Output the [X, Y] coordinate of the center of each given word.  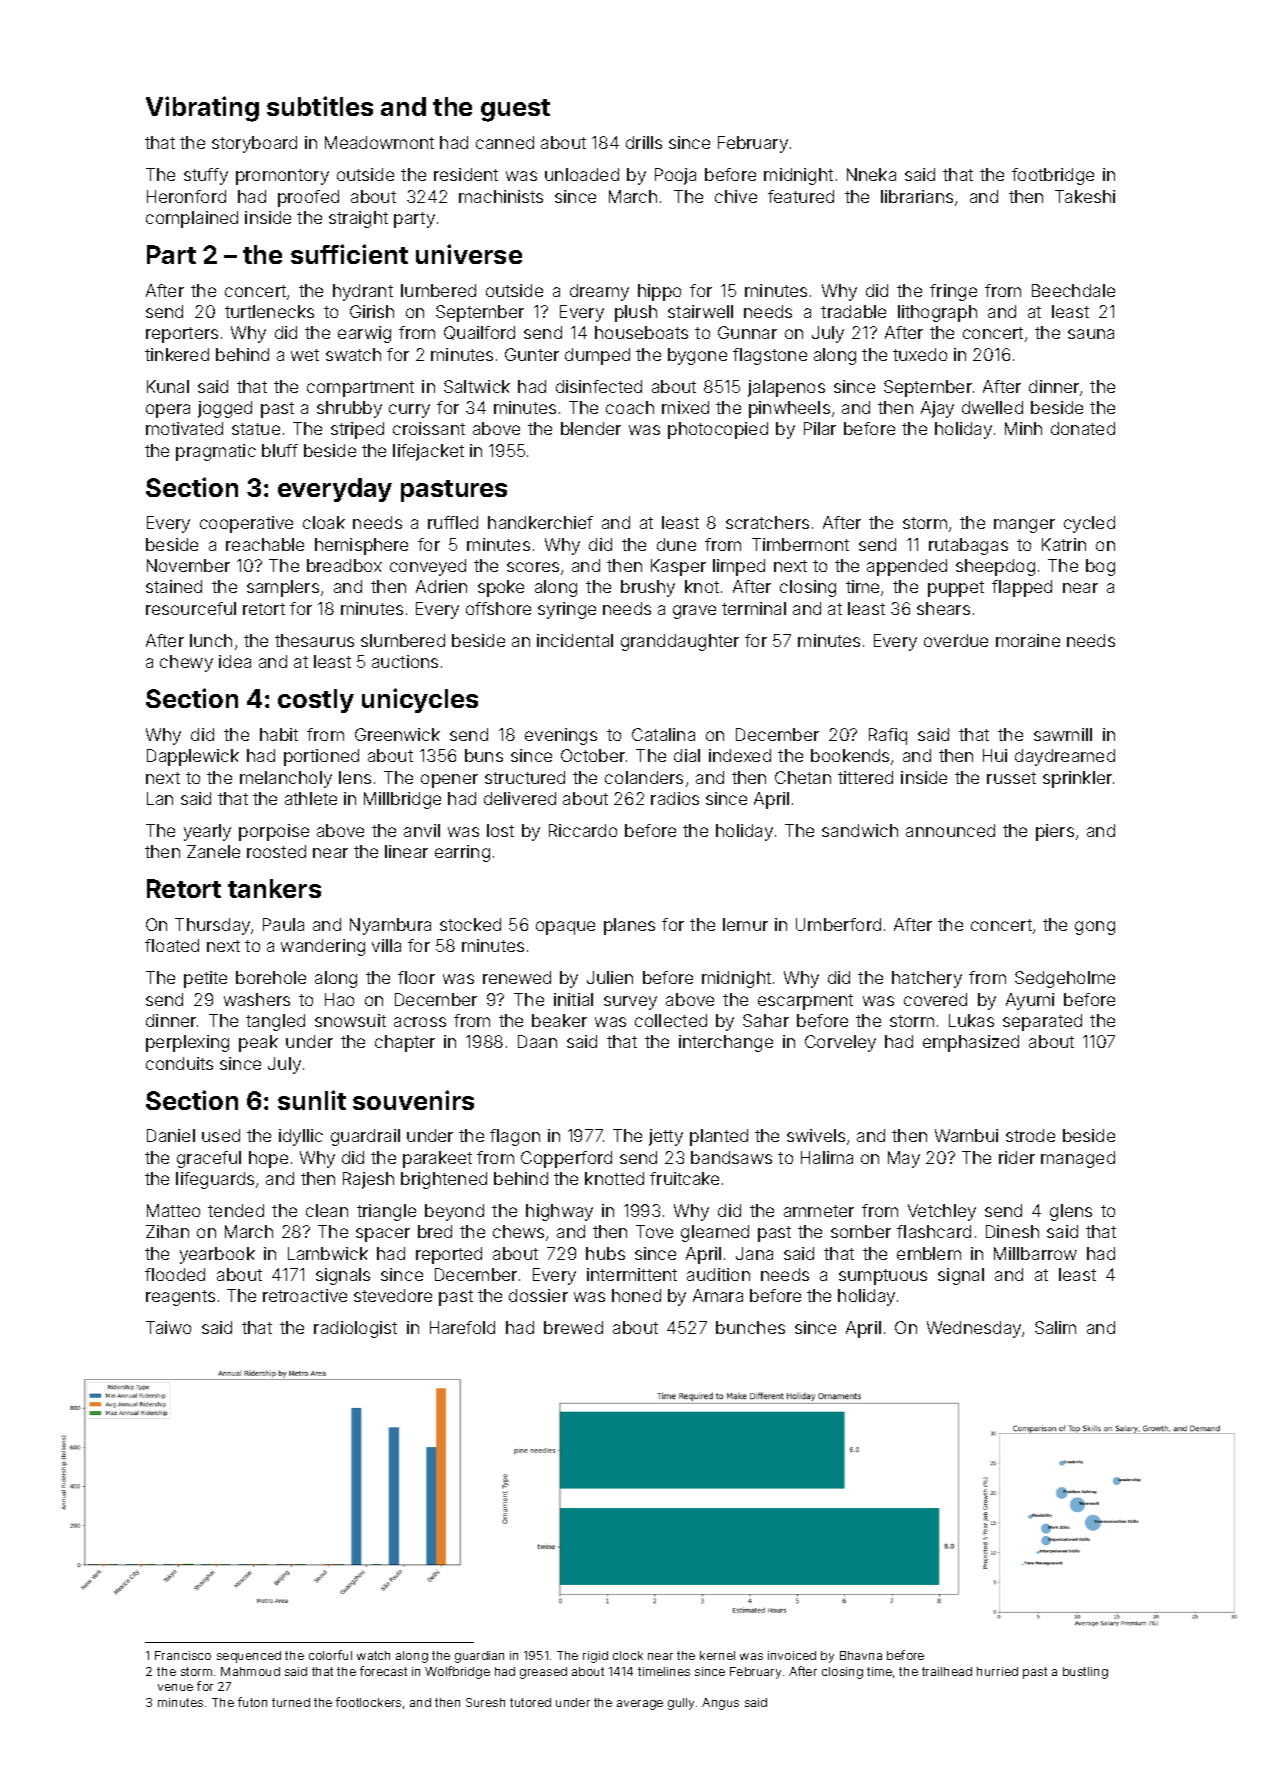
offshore [498, 608]
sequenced [249, 1657]
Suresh [485, 1702]
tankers [274, 888]
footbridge [1053, 176]
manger [1024, 526]
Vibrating [202, 109]
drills [644, 142]
